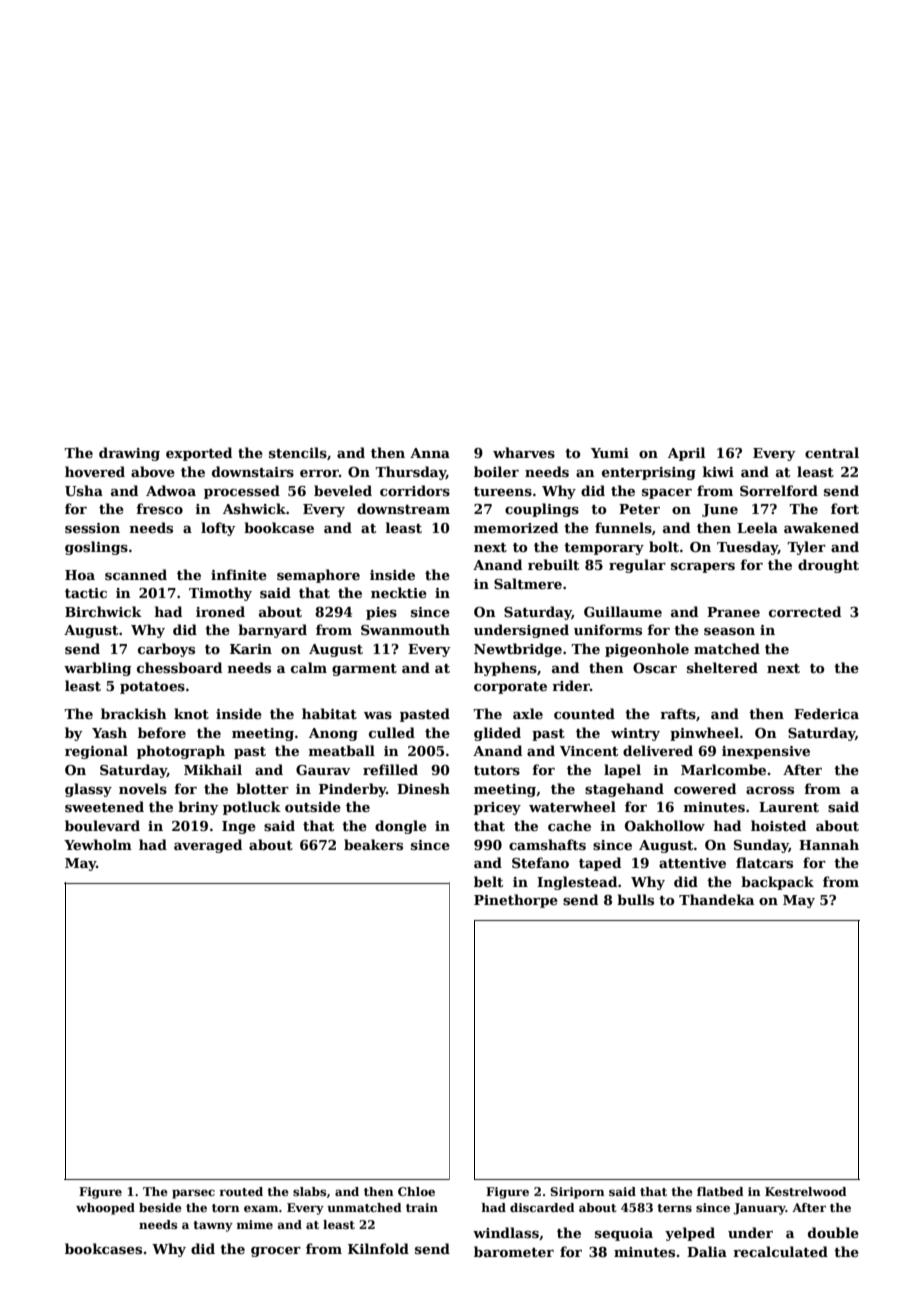 The height and width of the document is (1308, 924). I want to click on backpack, so click(777, 883).
